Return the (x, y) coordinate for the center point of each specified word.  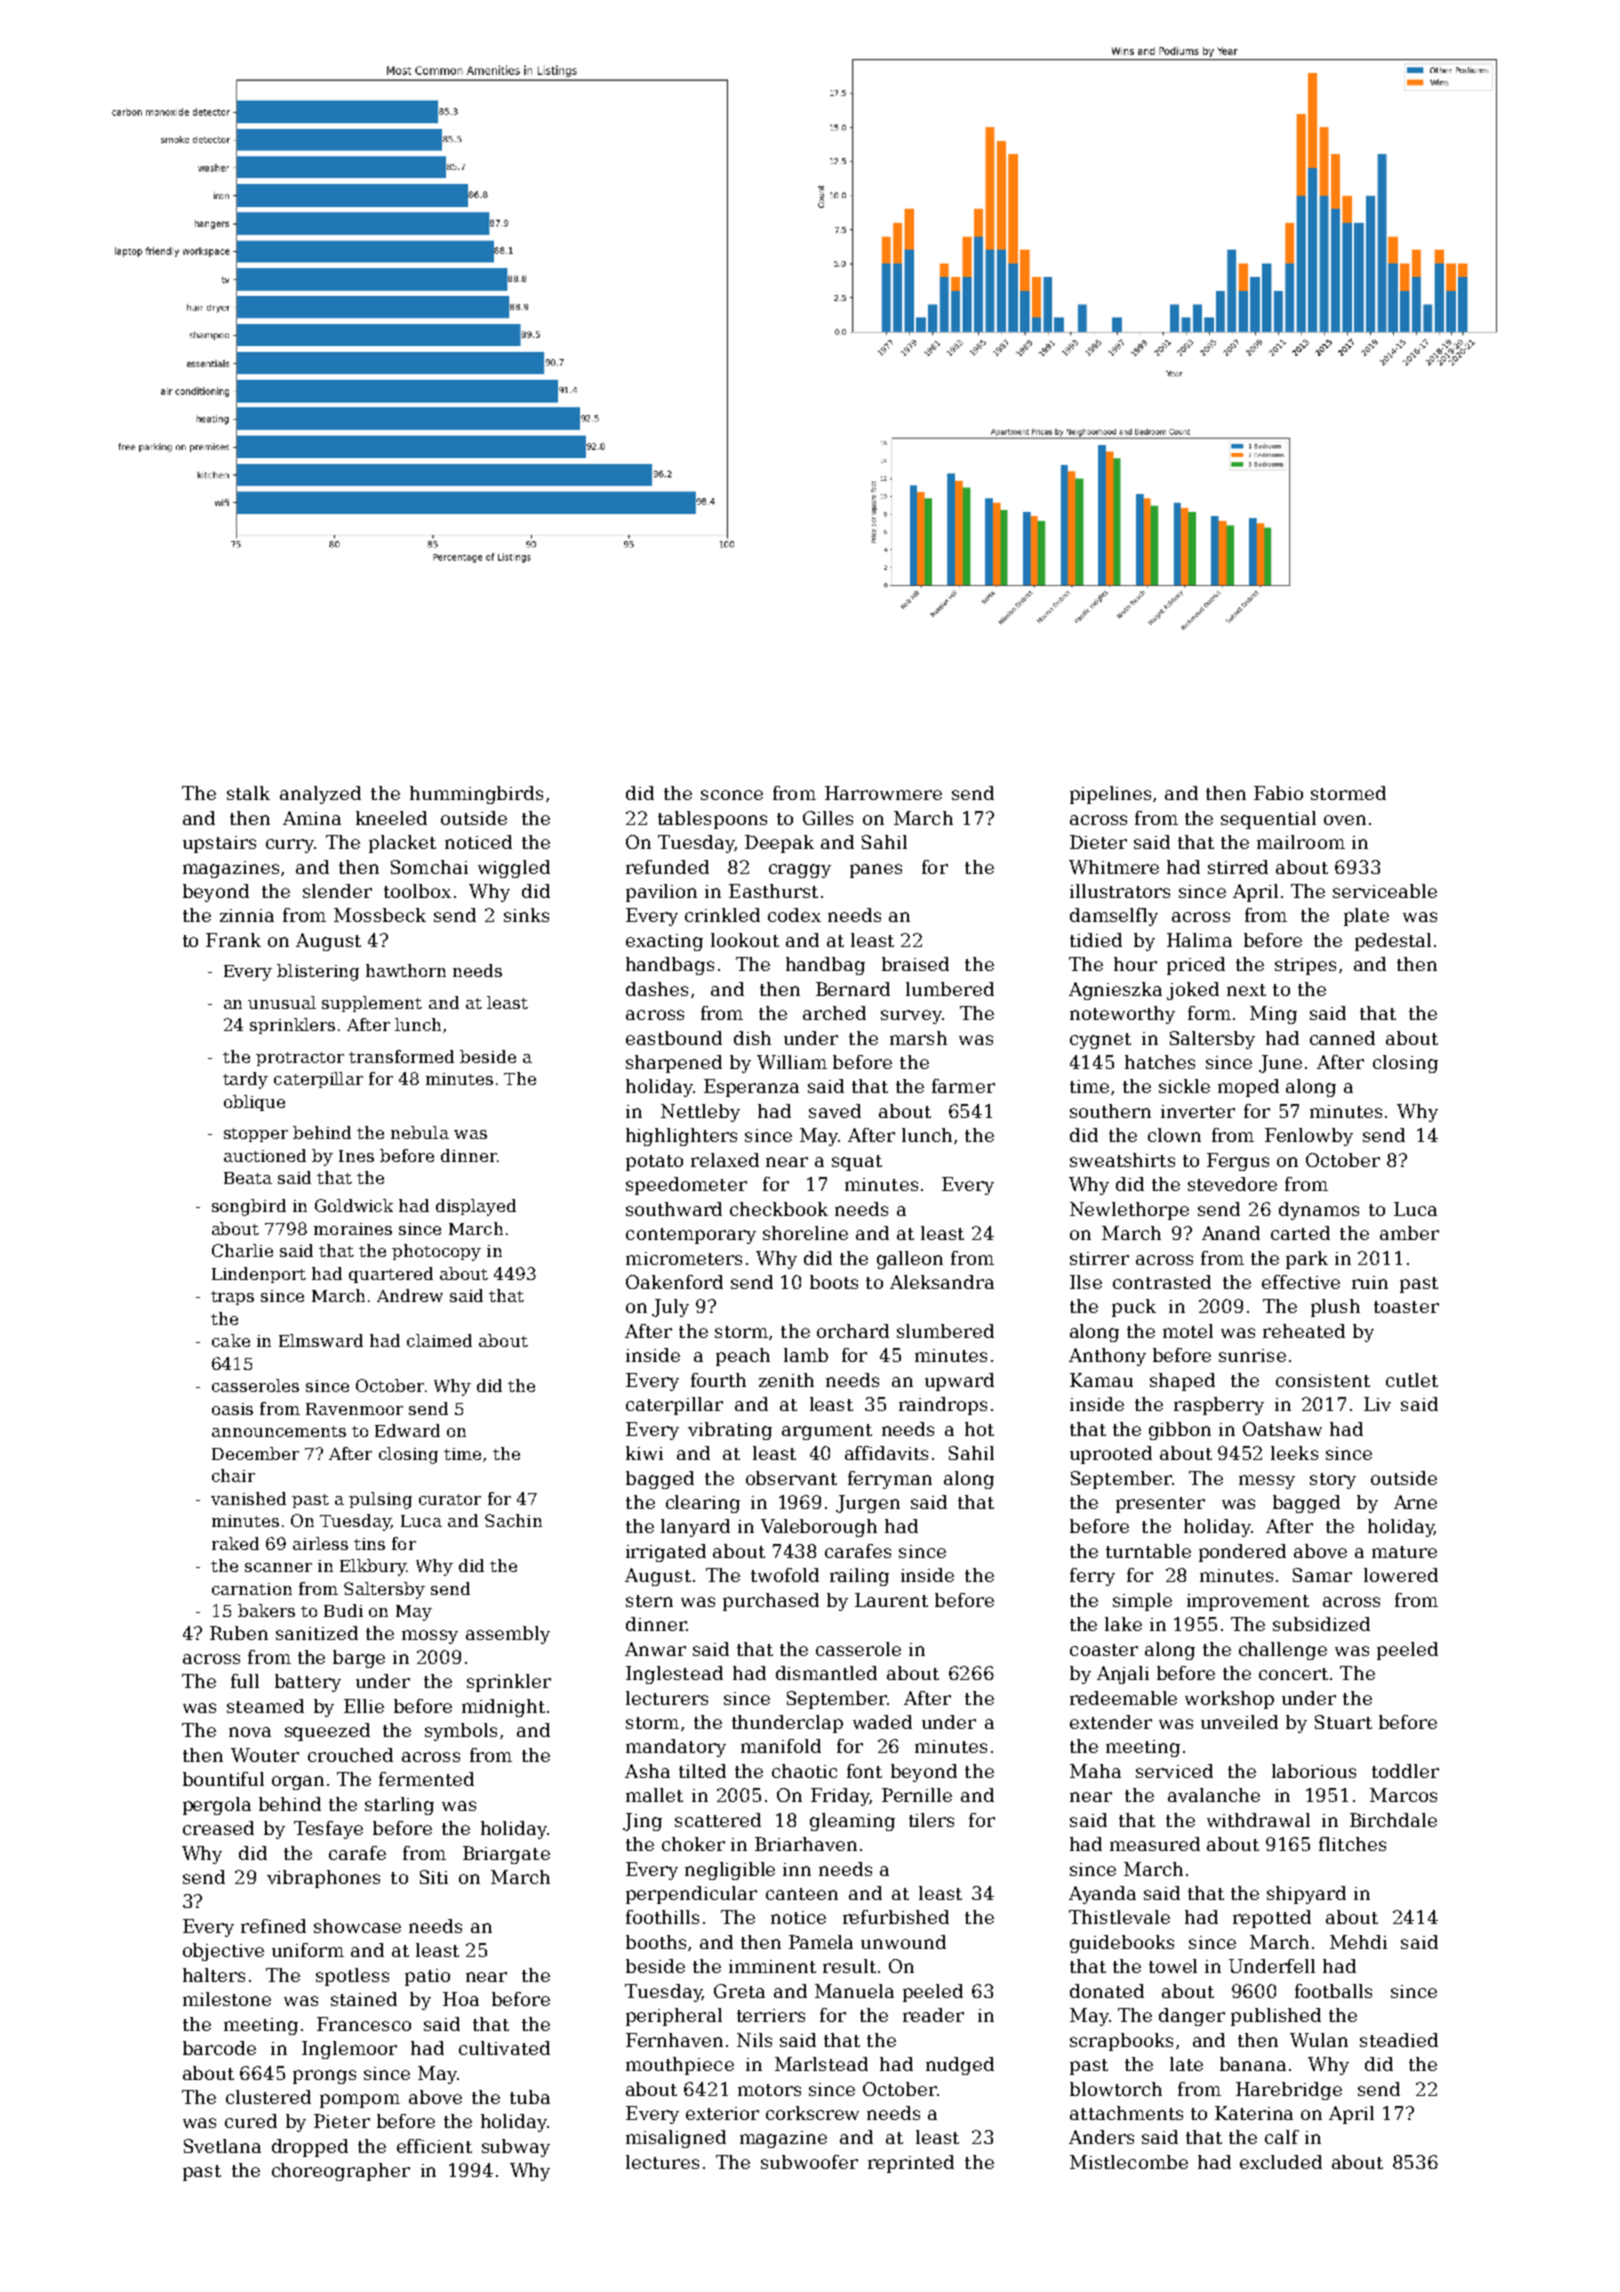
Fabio (1278, 793)
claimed (439, 1340)
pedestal (1393, 942)
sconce (732, 795)
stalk (248, 793)
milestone (227, 1999)
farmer (963, 1086)
